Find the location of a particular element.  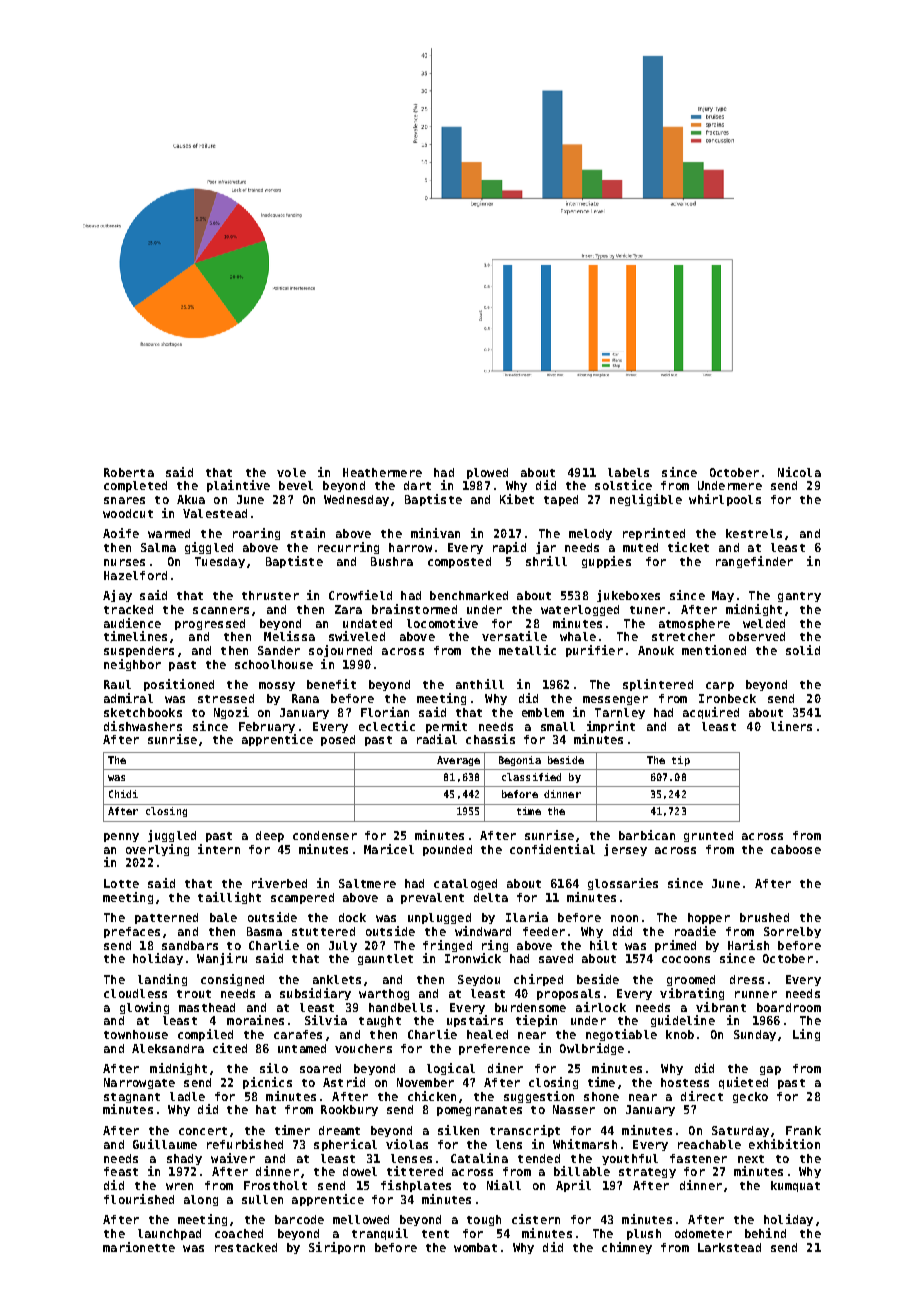

tent is located at coordinates (435, 1234).
